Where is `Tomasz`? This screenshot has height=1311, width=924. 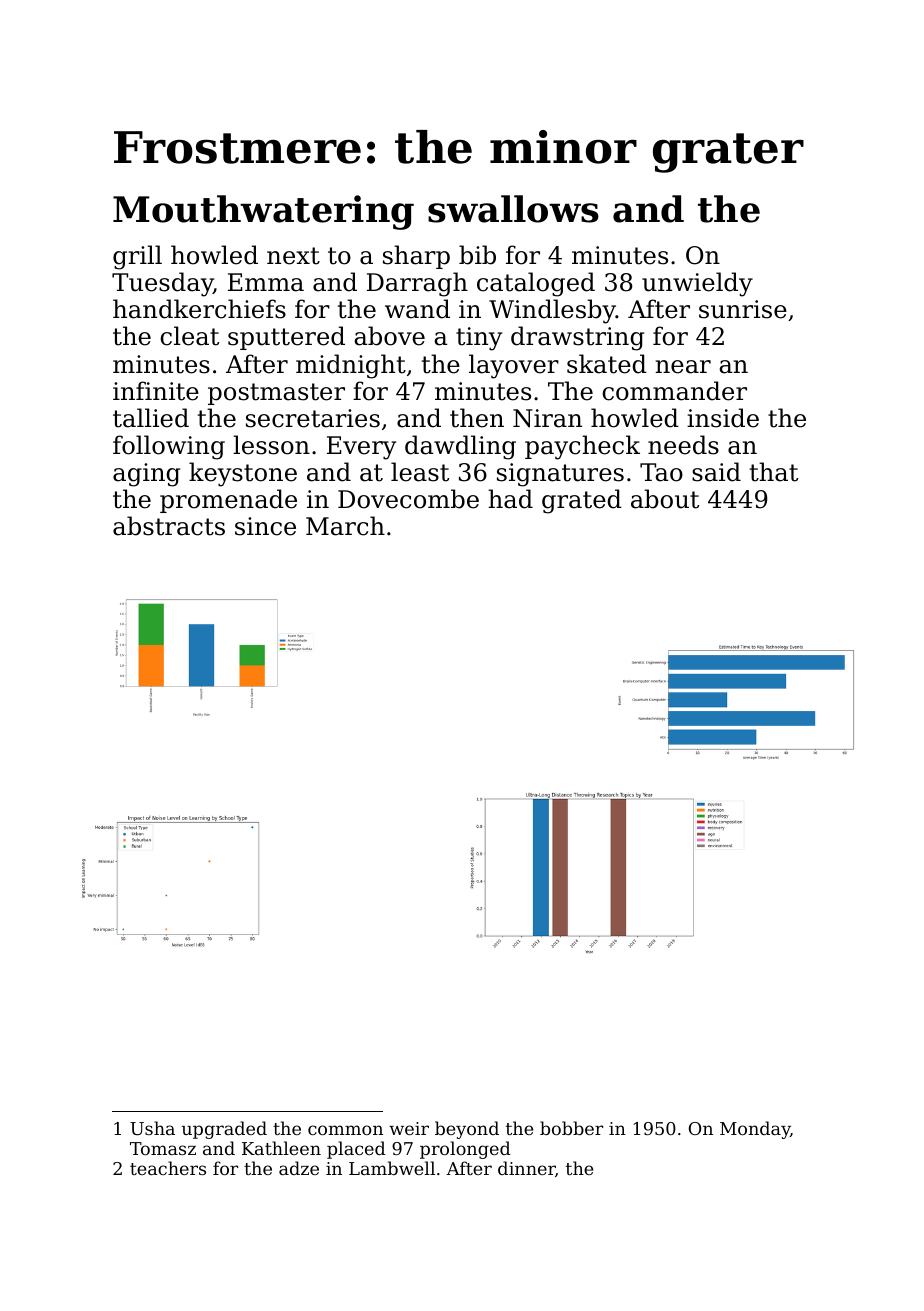 Tomasz is located at coordinates (163, 1148).
